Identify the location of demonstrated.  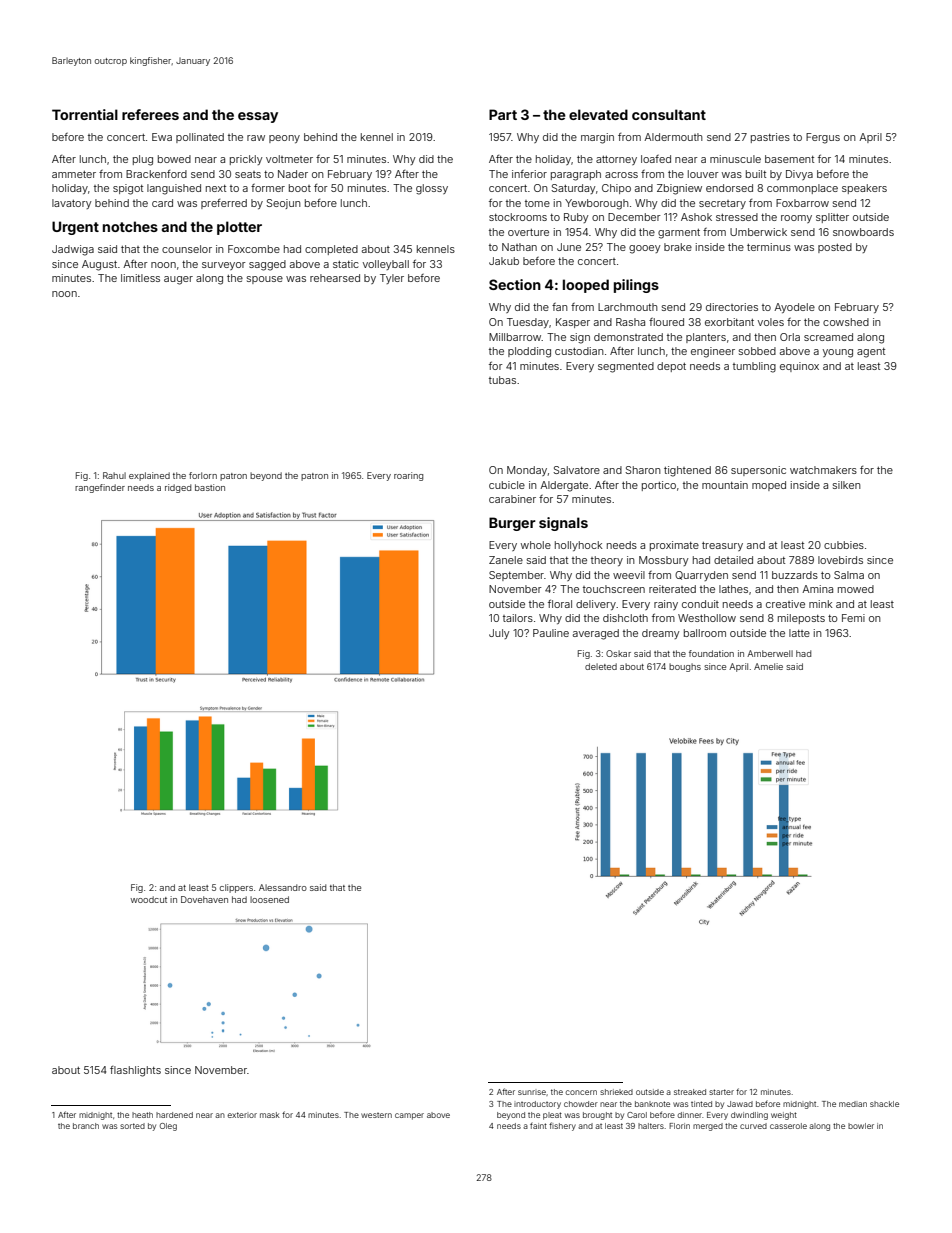
(628, 337).
